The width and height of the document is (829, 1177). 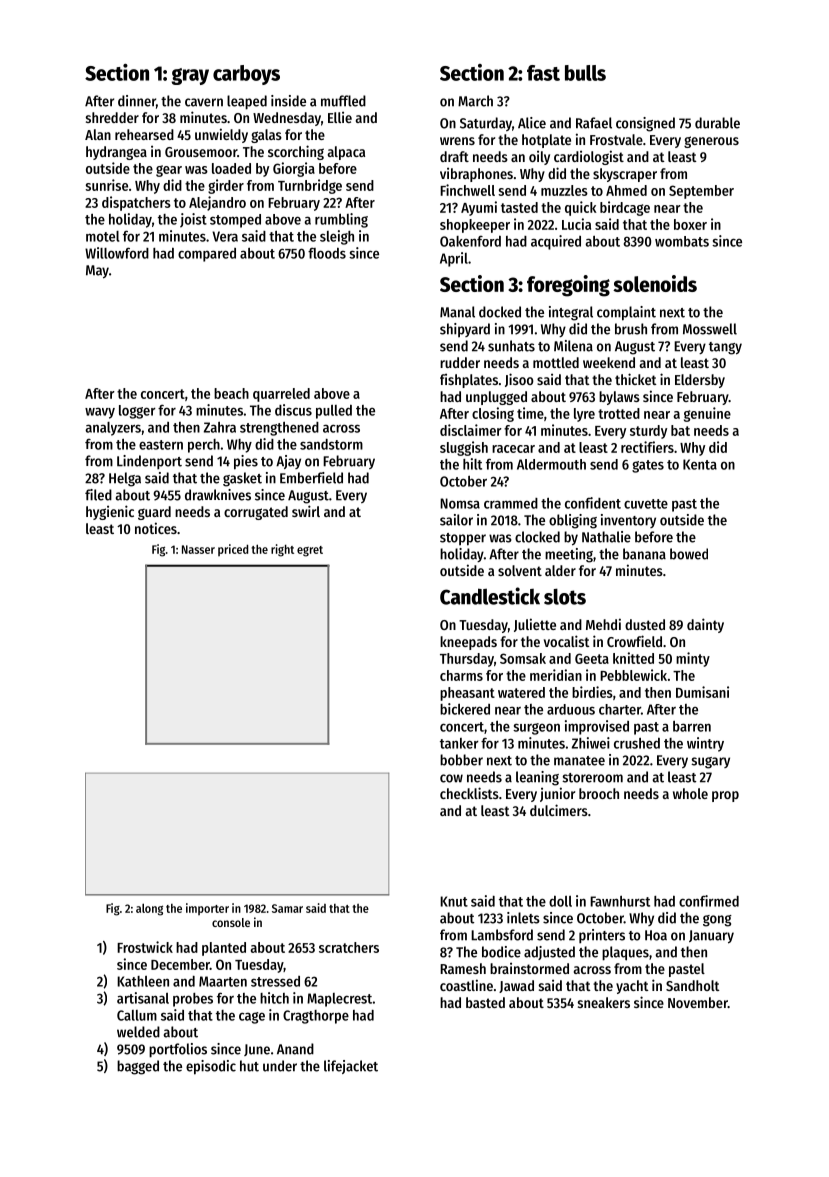 What do you see at coordinates (490, 596) in the document?
I see `Candlestick` at bounding box center [490, 596].
